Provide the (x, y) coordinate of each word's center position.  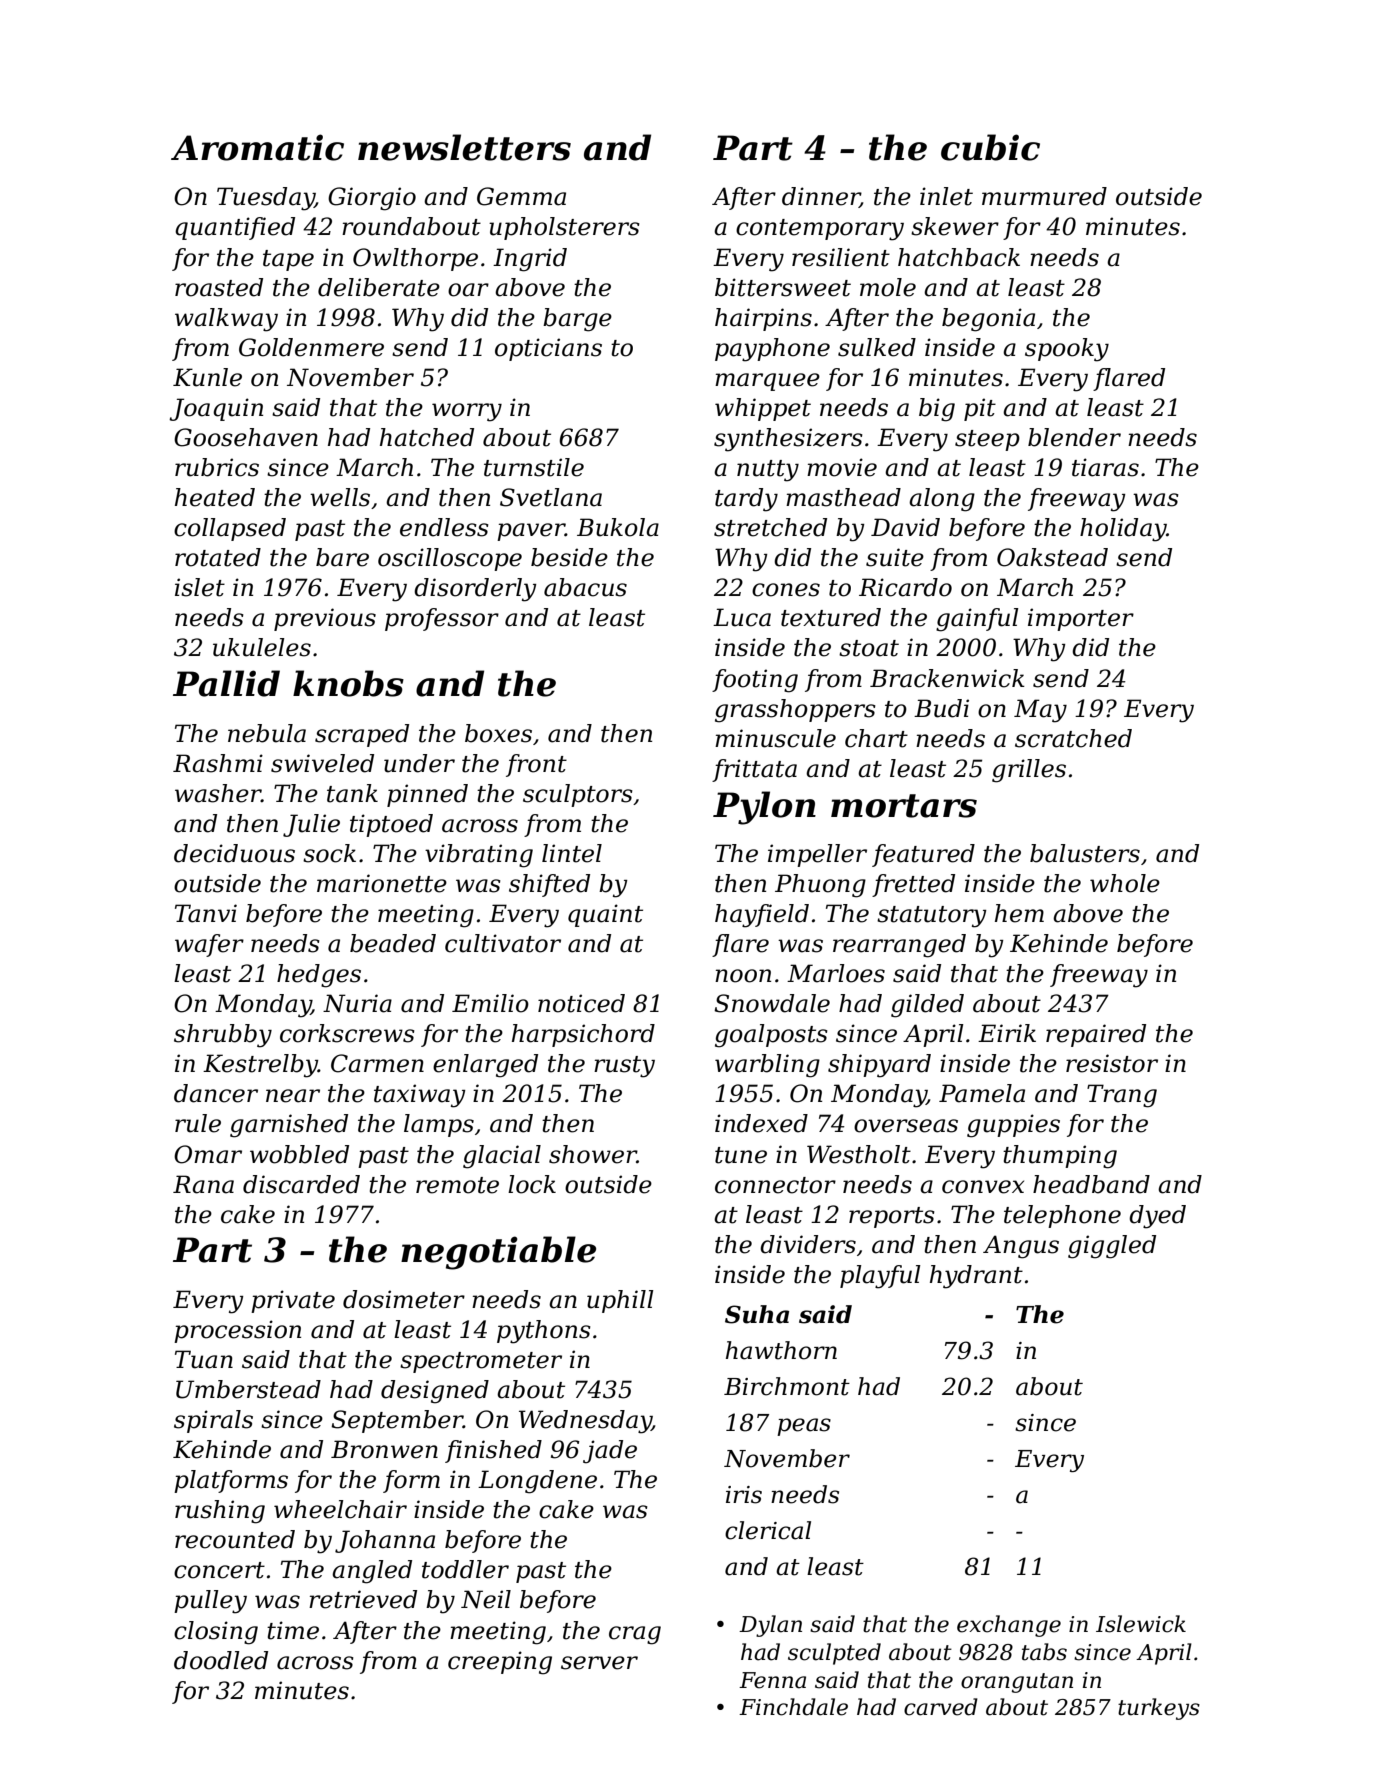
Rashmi (218, 763)
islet (200, 587)
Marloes (836, 973)
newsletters (464, 147)
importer (1081, 619)
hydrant (976, 1277)
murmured (1044, 196)
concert (219, 1570)
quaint (605, 915)
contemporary (820, 230)
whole (1125, 883)
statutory (932, 917)
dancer (216, 1093)
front (536, 765)
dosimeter (404, 1299)
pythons (544, 1332)
